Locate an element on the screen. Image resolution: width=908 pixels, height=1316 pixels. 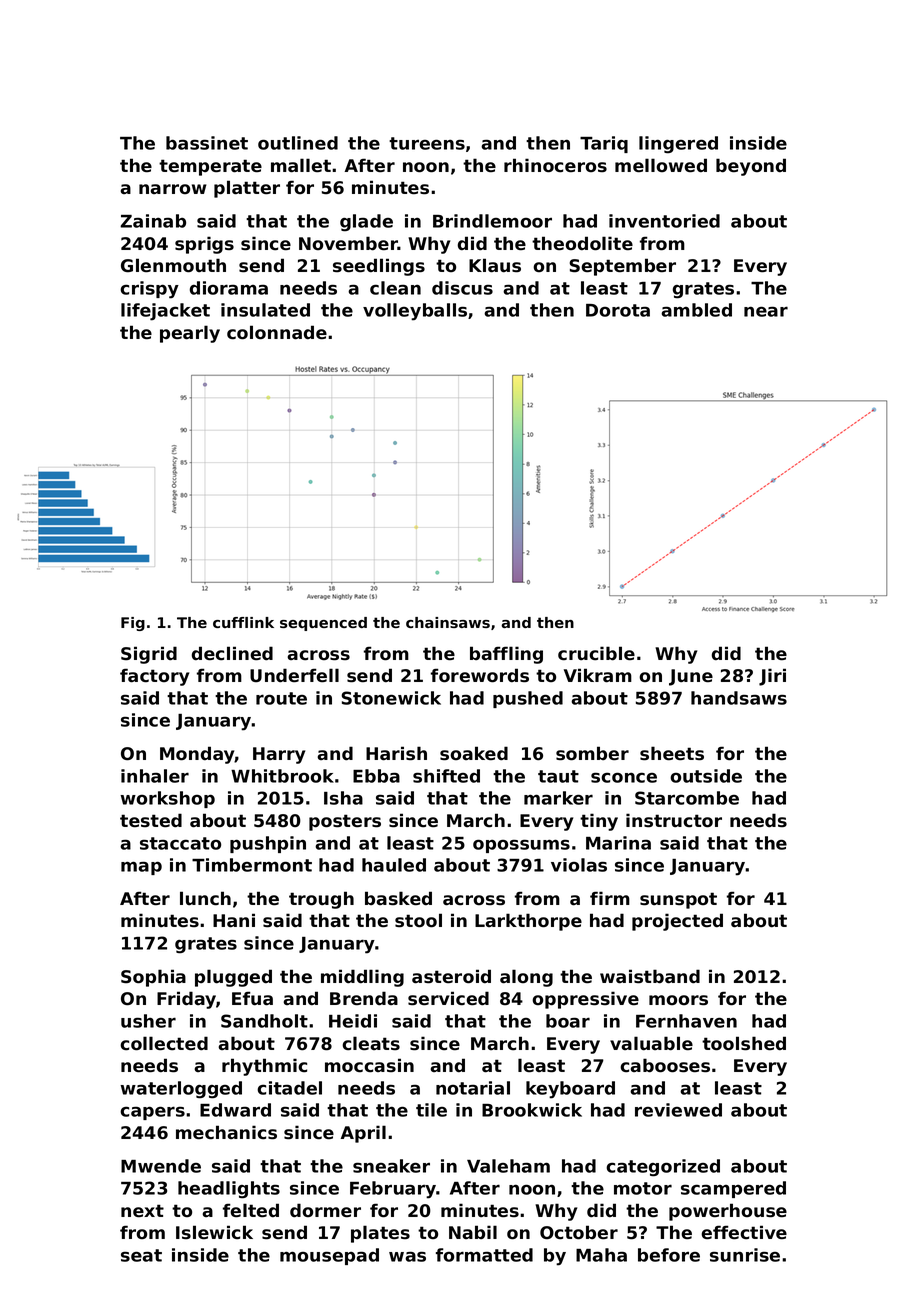
cufflink is located at coordinates (243, 622).
